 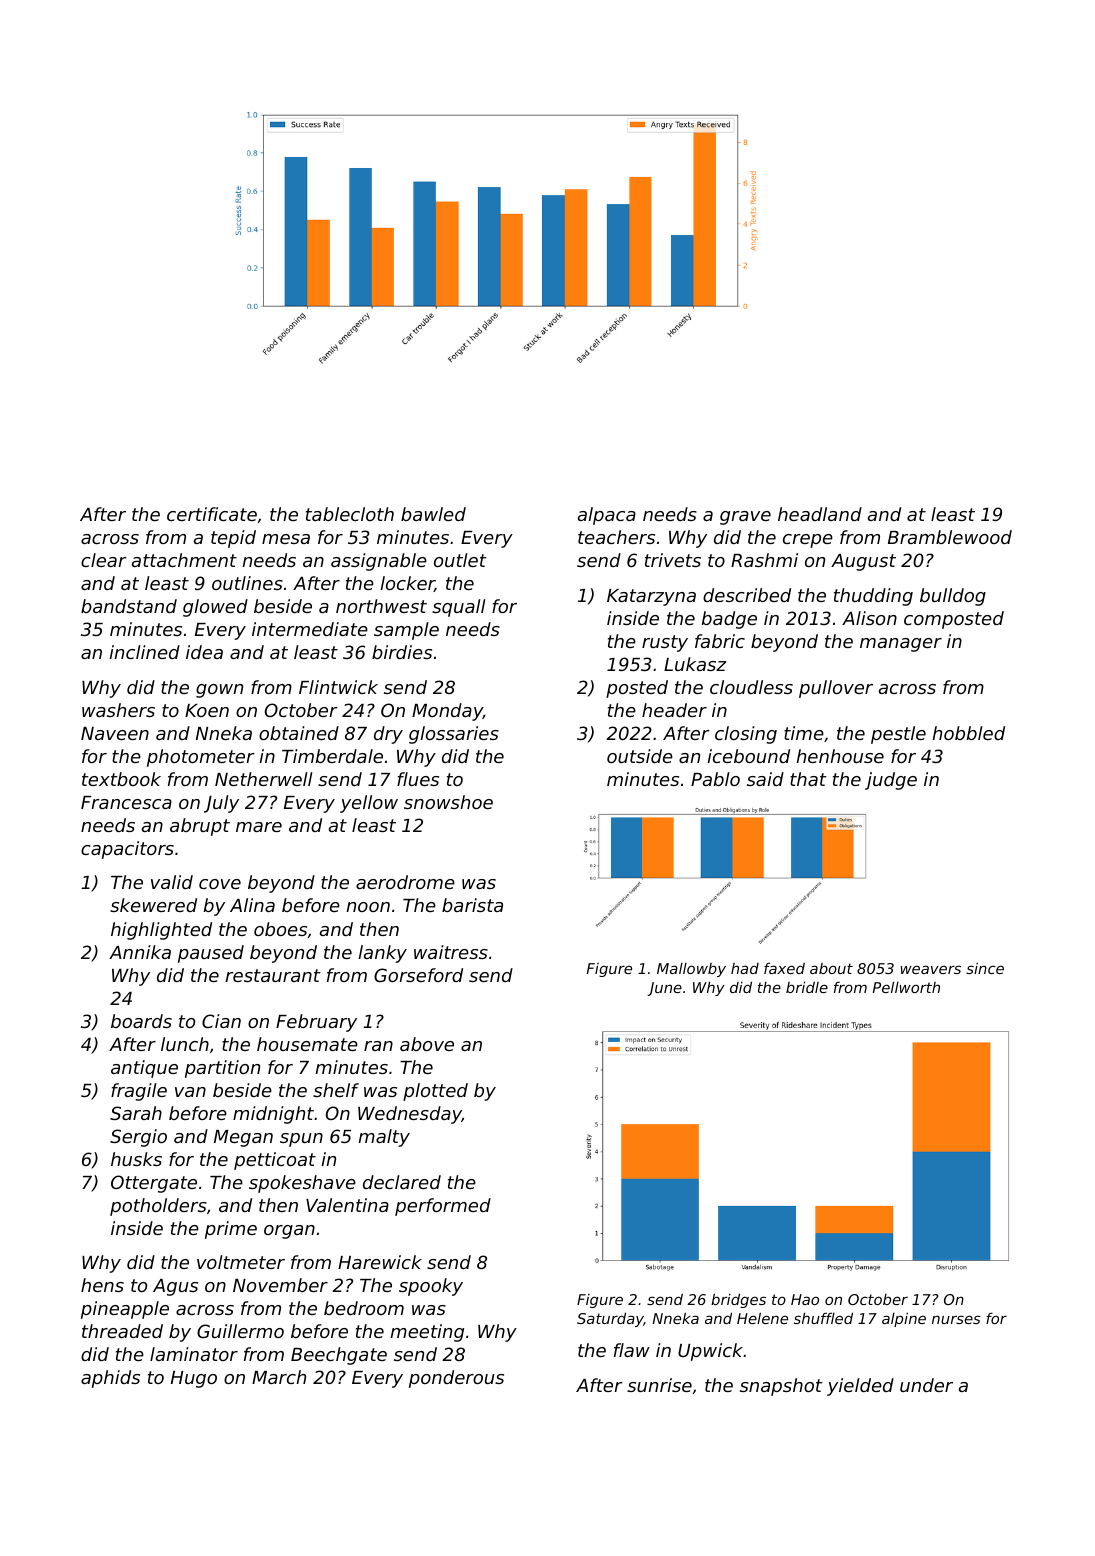 What do you see at coordinates (820, 514) in the page?
I see `headland` at bounding box center [820, 514].
